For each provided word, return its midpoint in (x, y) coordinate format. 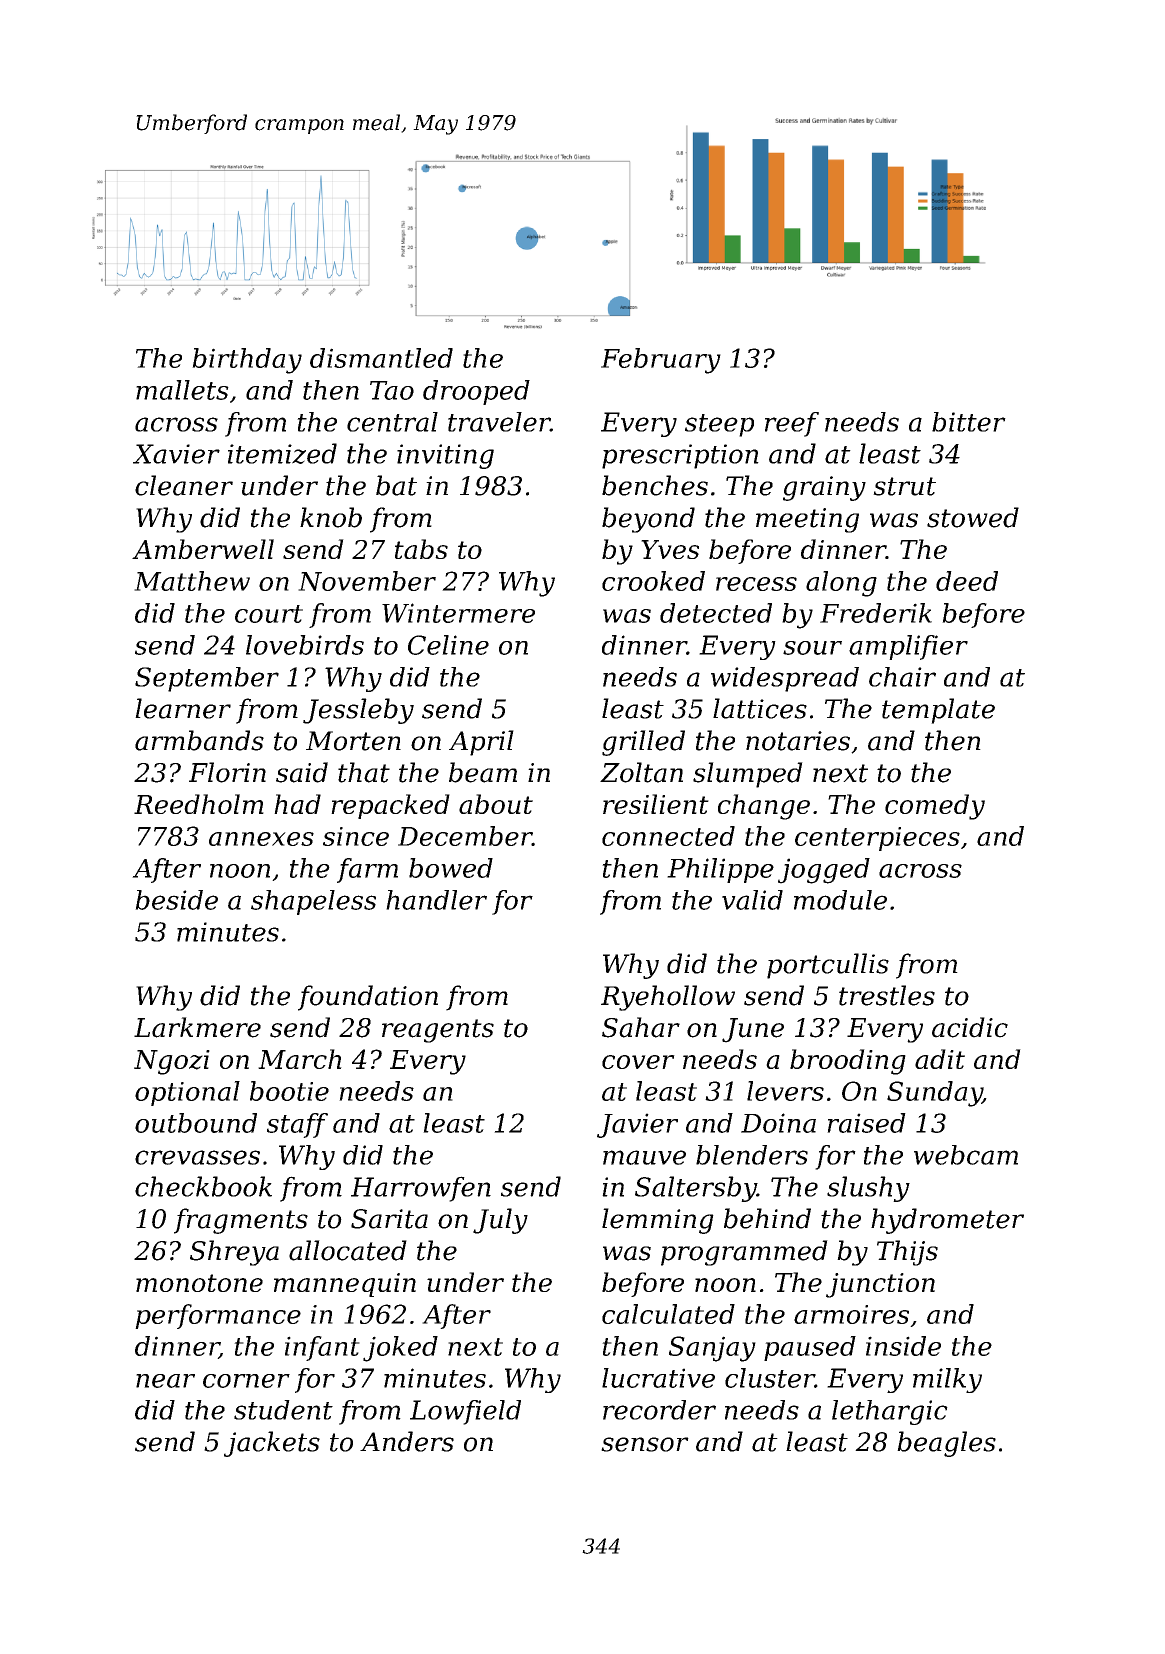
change (764, 807)
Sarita (389, 1219)
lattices (760, 708)
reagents (438, 1031)
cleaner (184, 485)
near (165, 1381)
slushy (868, 1189)
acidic (970, 1027)
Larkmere (197, 1027)
